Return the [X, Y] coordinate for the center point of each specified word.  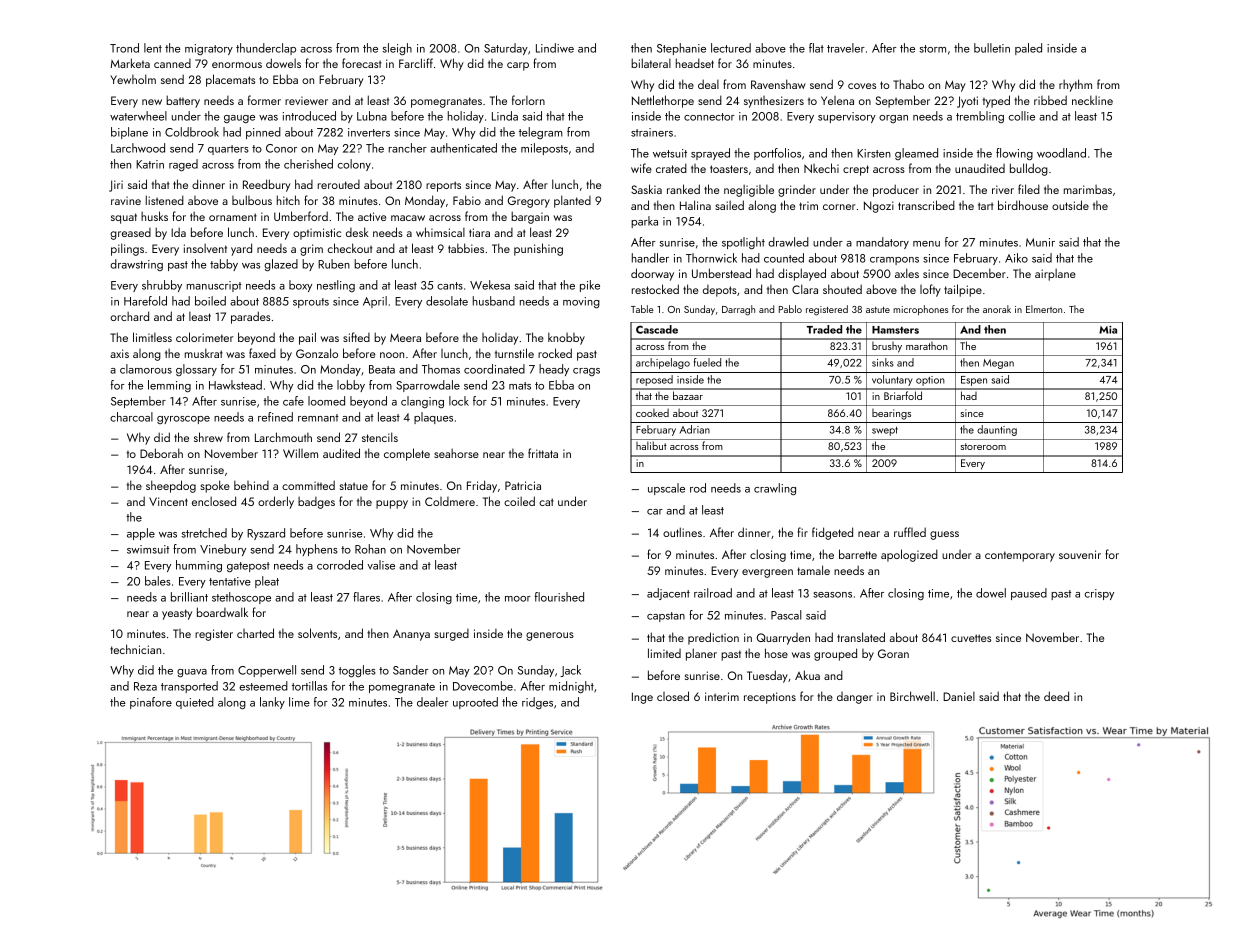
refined [275, 417]
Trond [124, 48]
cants [450, 286]
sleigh [397, 49]
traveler [846, 48]
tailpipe [963, 290]
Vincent [168, 501]
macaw [408, 218]
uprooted [475, 703]
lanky [272, 703]
